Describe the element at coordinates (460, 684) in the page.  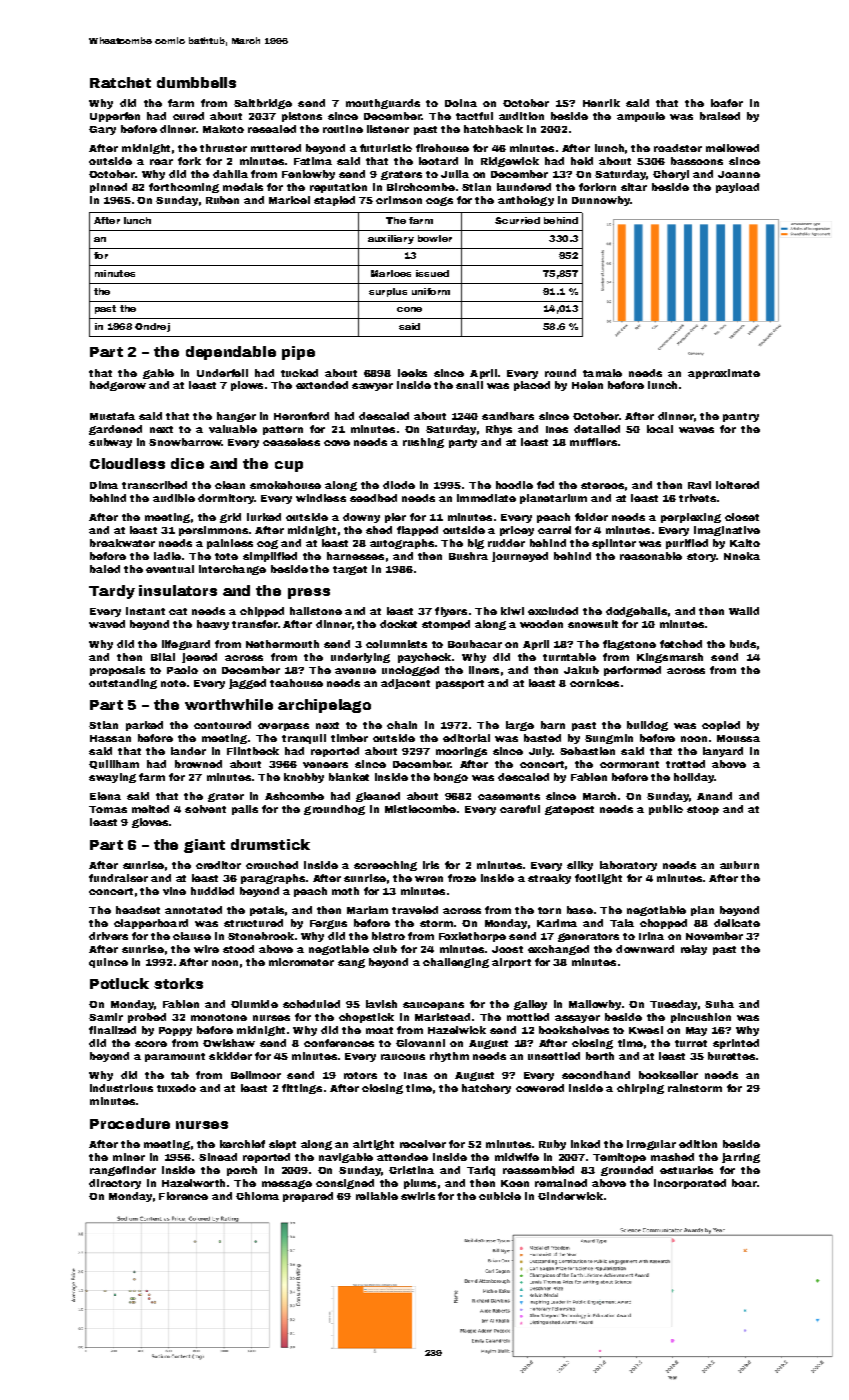
I see `passport` at that location.
